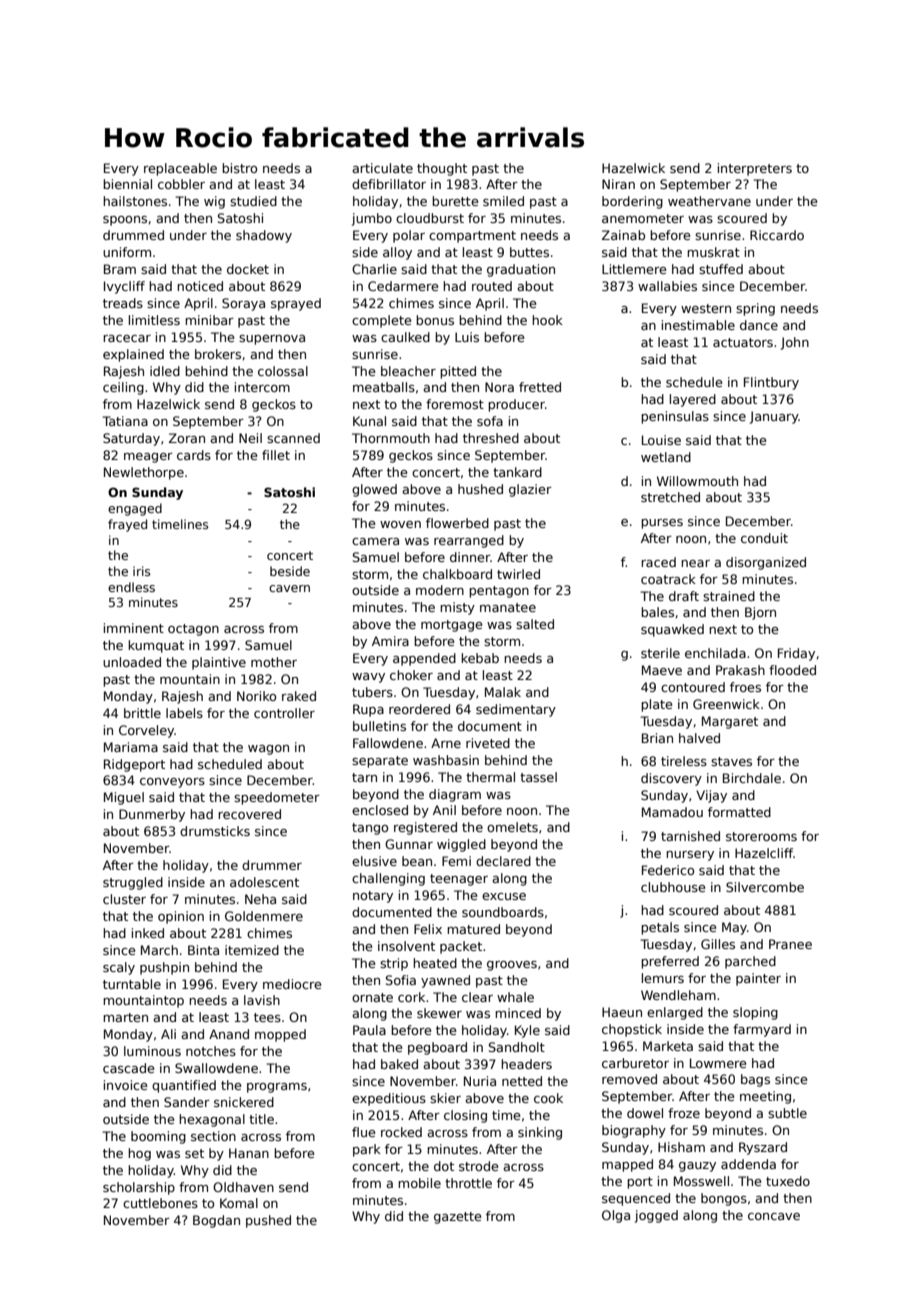 The image size is (924, 1308). What do you see at coordinates (755, 169) in the page?
I see `interpreters` at bounding box center [755, 169].
